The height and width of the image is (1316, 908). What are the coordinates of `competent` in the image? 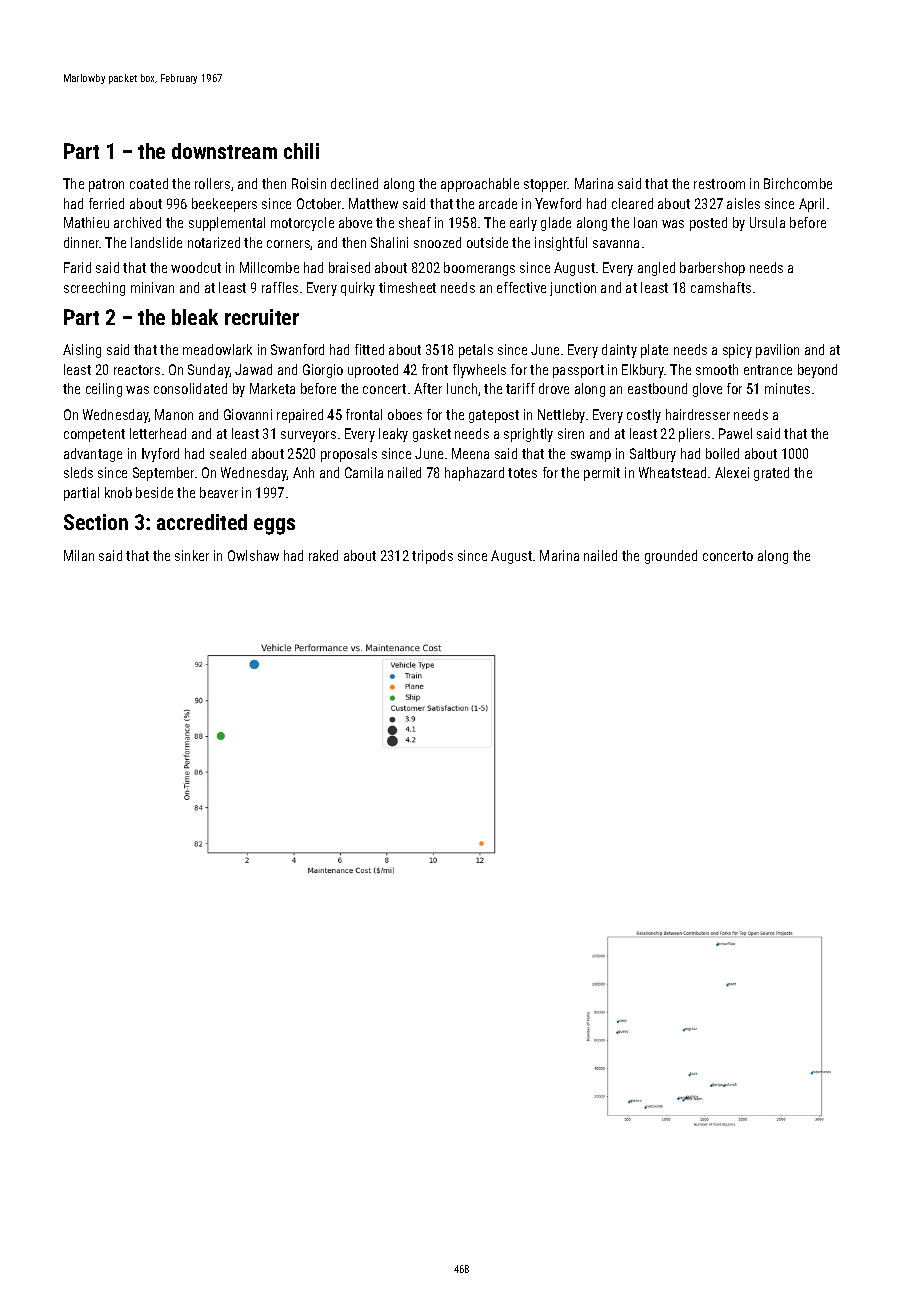 It's located at (94, 435).
